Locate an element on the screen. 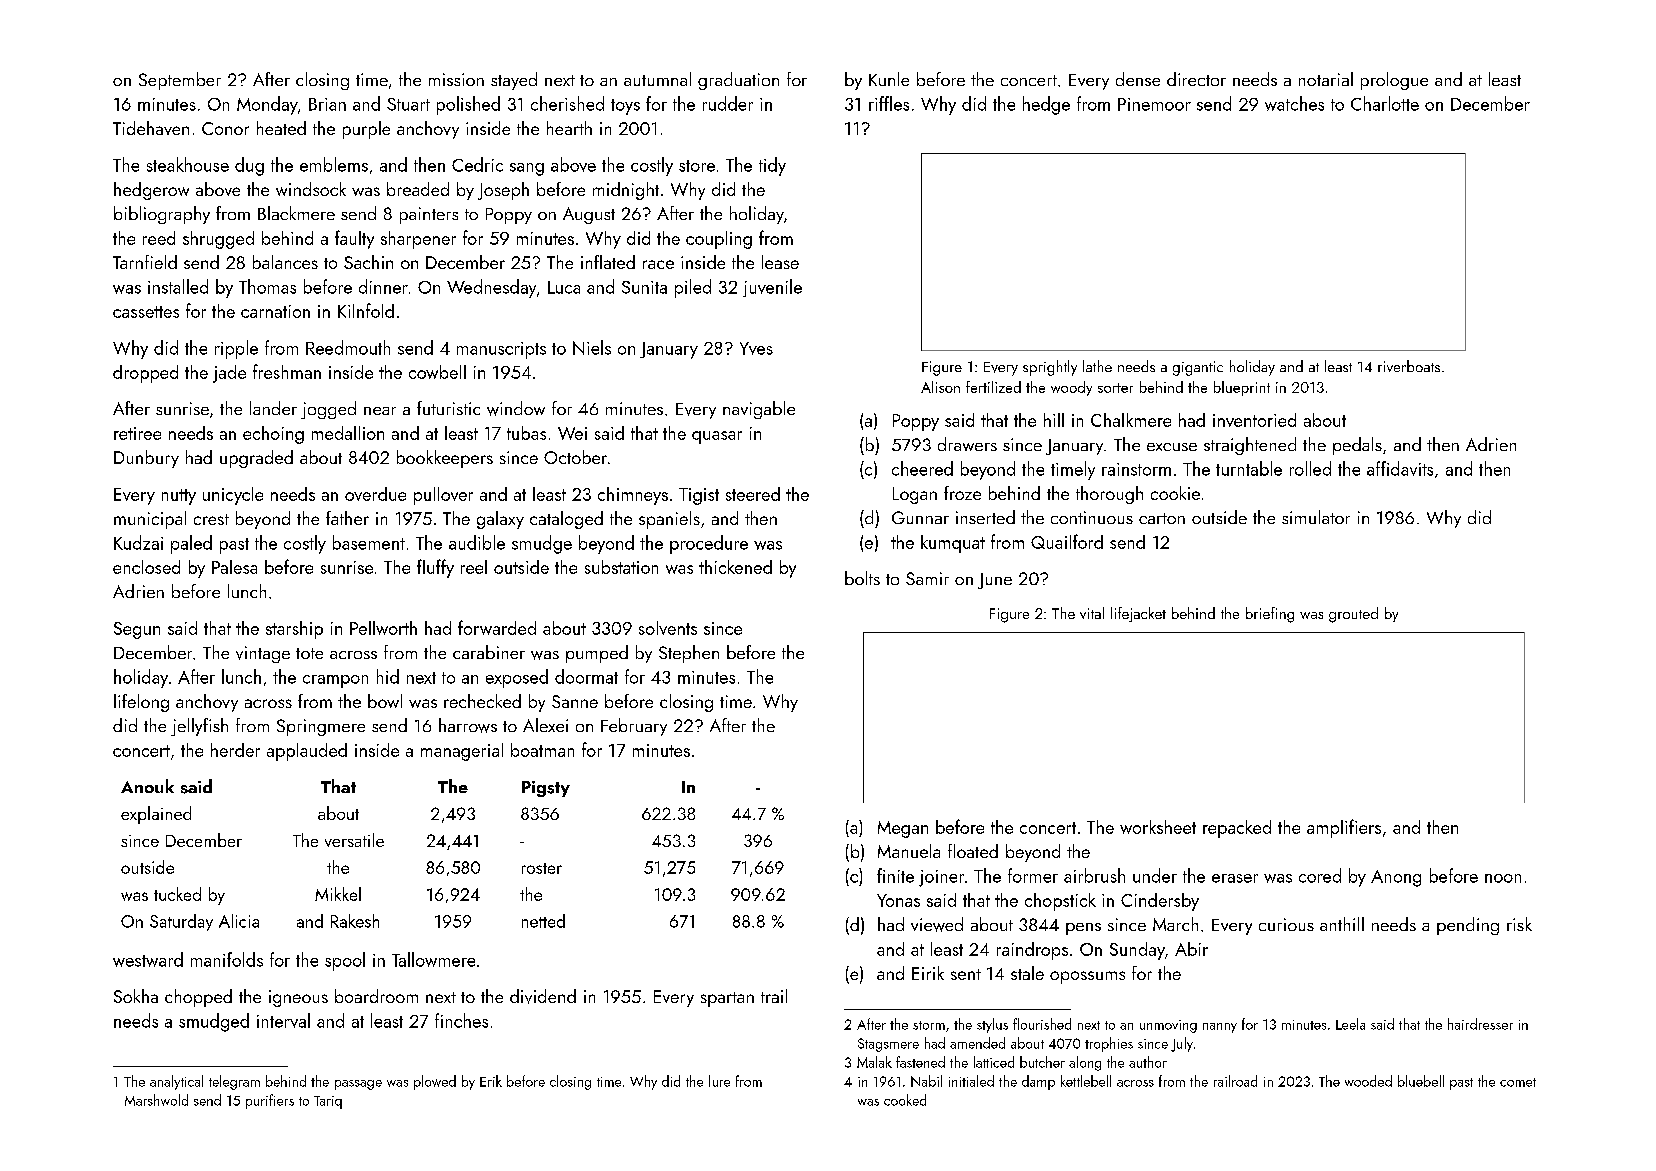  Dunbury is located at coordinates (146, 459).
